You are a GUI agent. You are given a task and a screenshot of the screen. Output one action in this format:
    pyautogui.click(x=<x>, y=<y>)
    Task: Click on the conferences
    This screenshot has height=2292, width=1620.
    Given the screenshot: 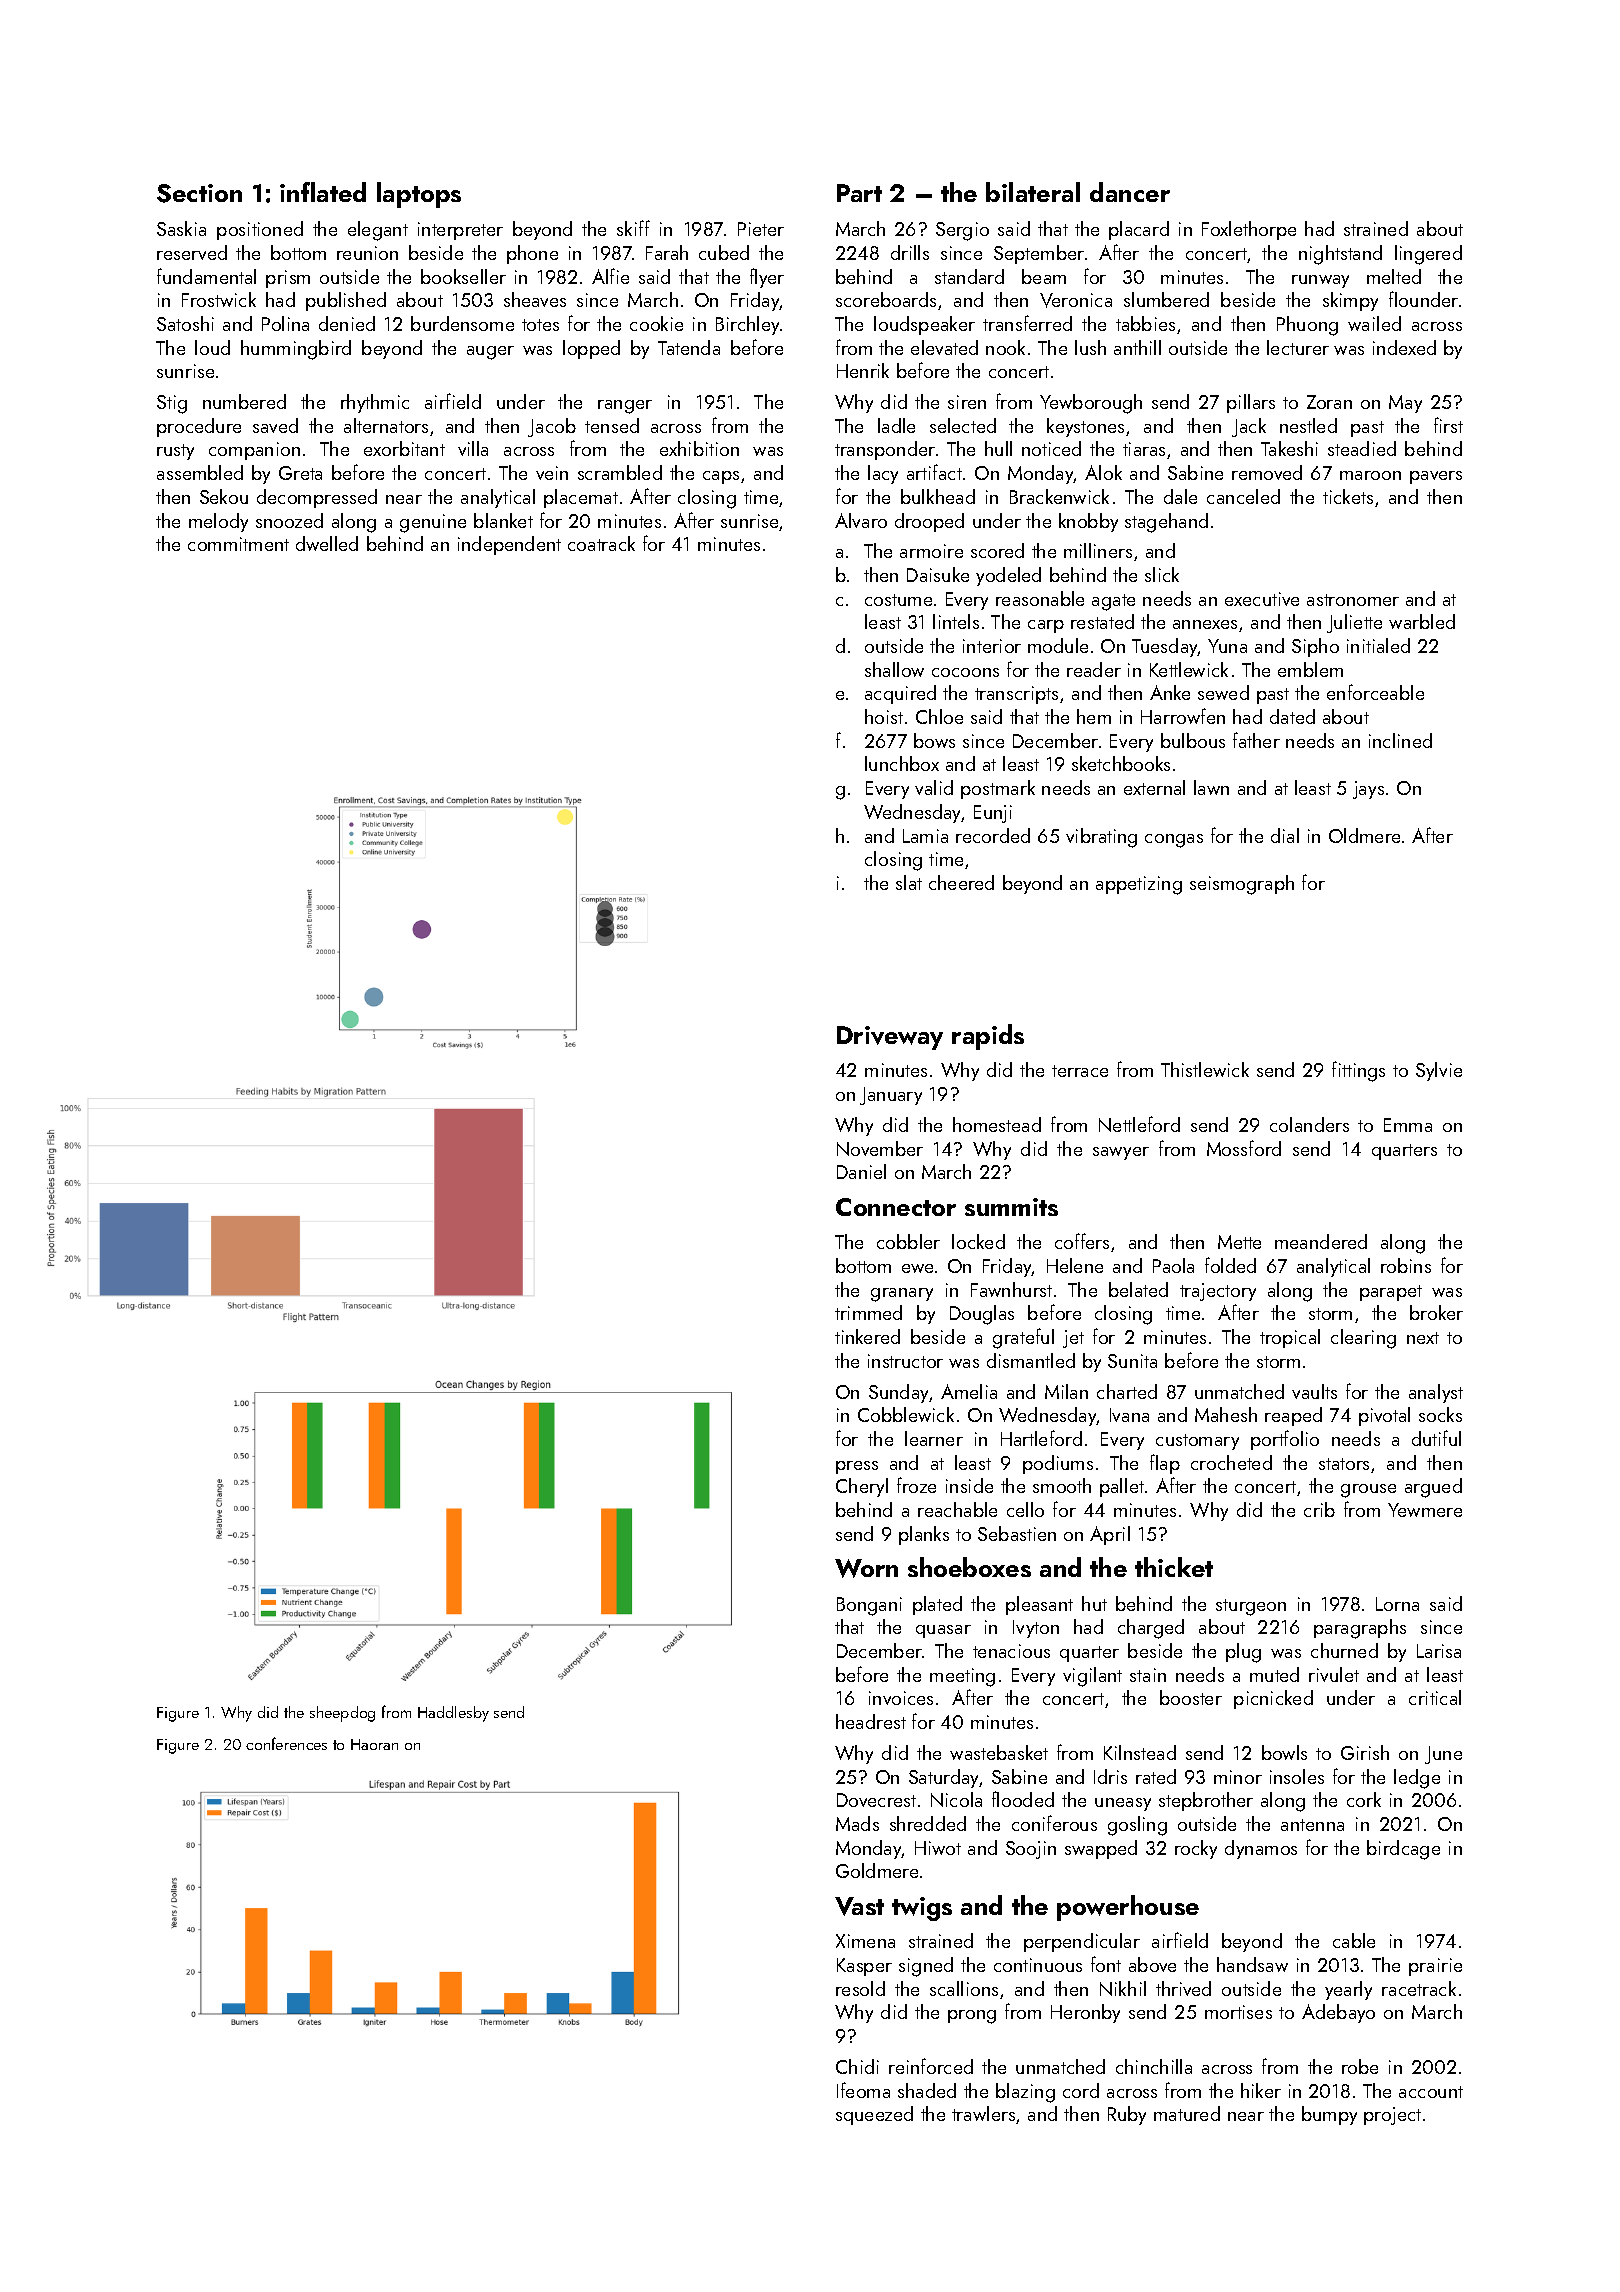 What is the action you would take?
    pyautogui.click(x=286, y=1743)
